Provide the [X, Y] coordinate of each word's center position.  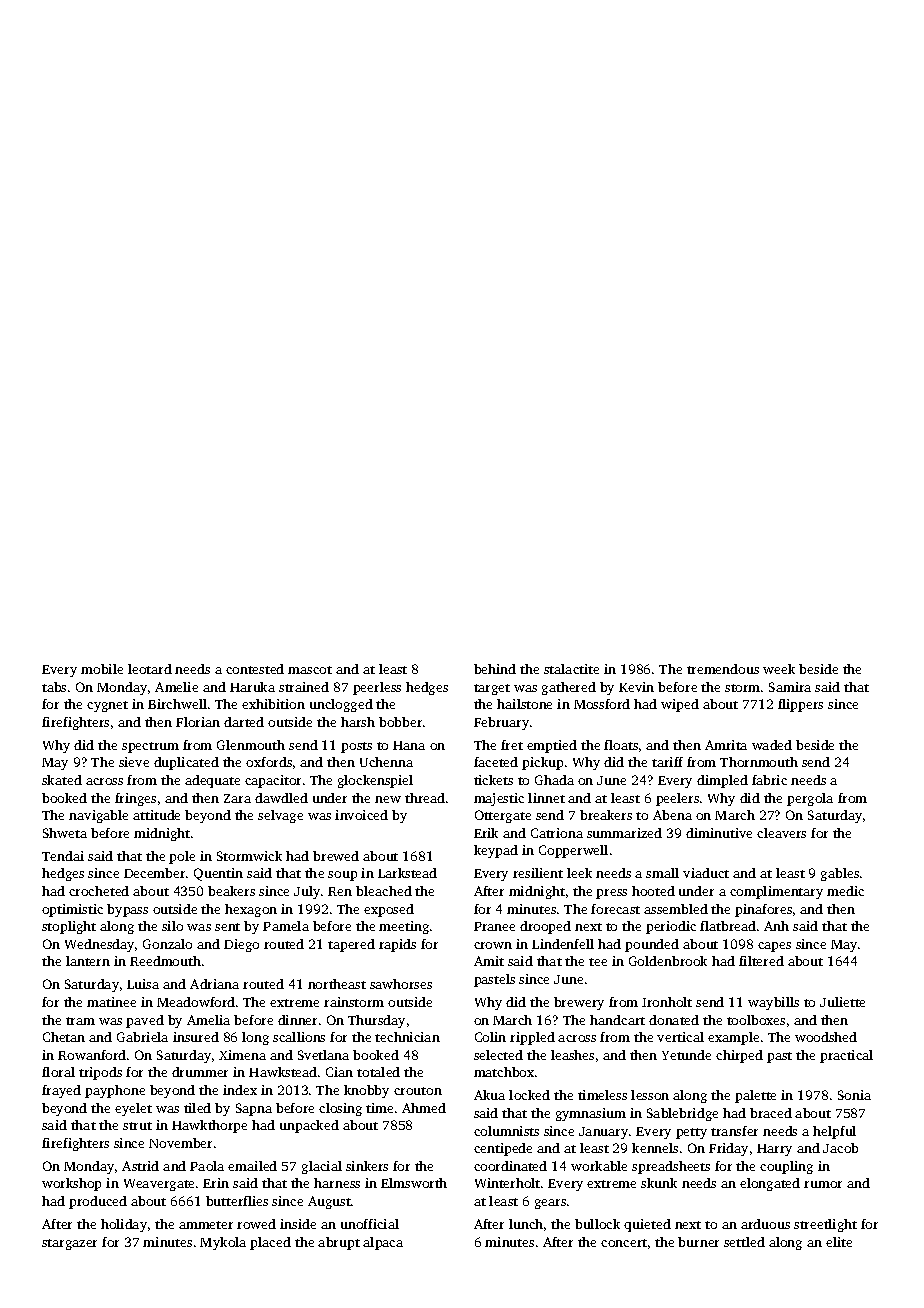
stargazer [69, 1244]
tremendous [723, 669]
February [501, 723]
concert [624, 1243]
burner [698, 1242]
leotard [150, 669]
